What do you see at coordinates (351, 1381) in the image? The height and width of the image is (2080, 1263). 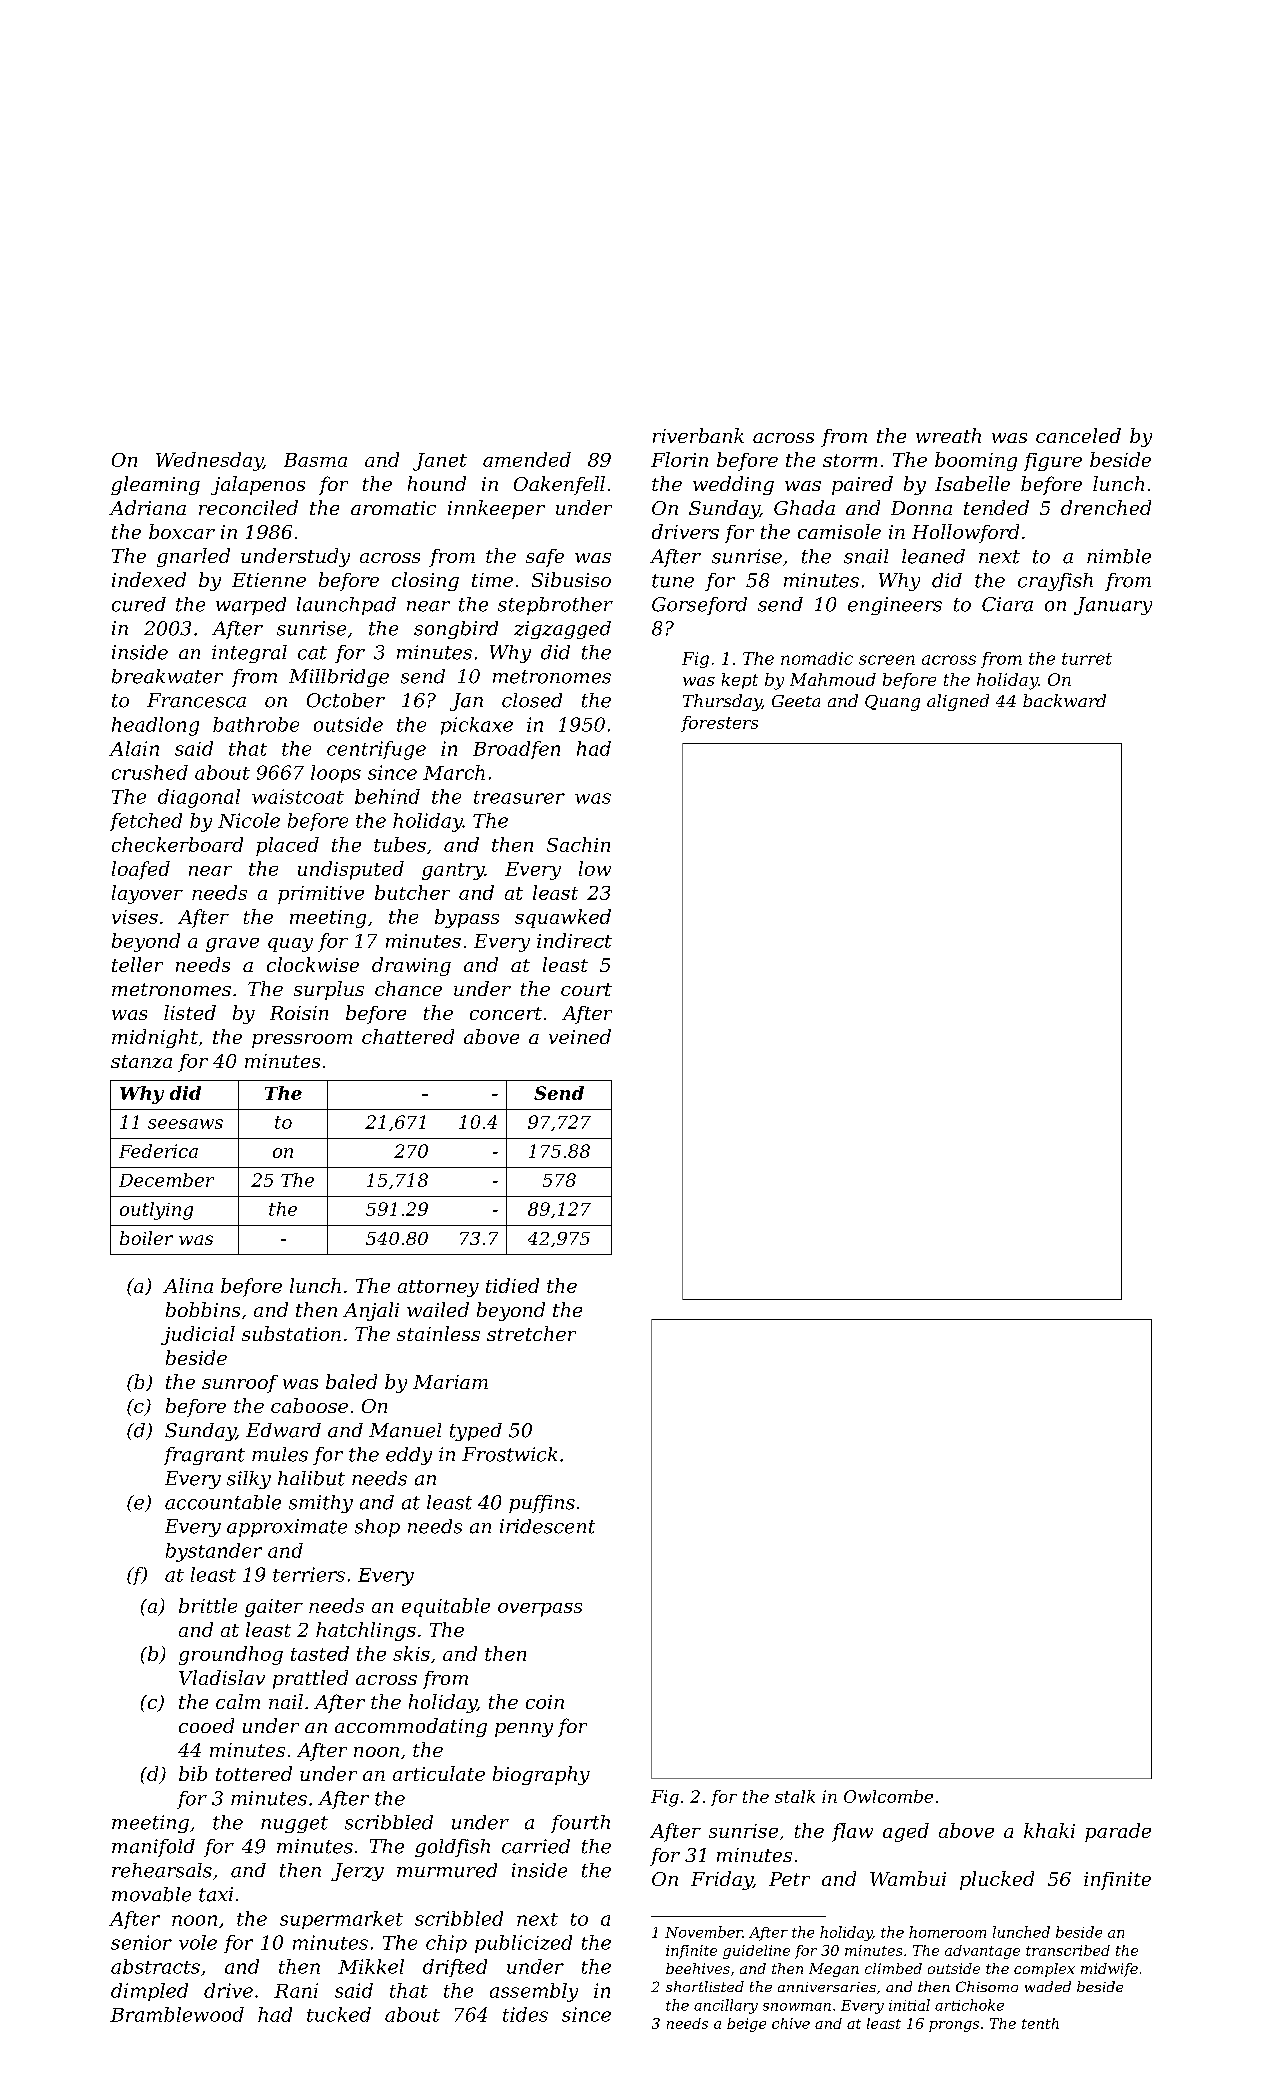 I see `baled` at bounding box center [351, 1381].
